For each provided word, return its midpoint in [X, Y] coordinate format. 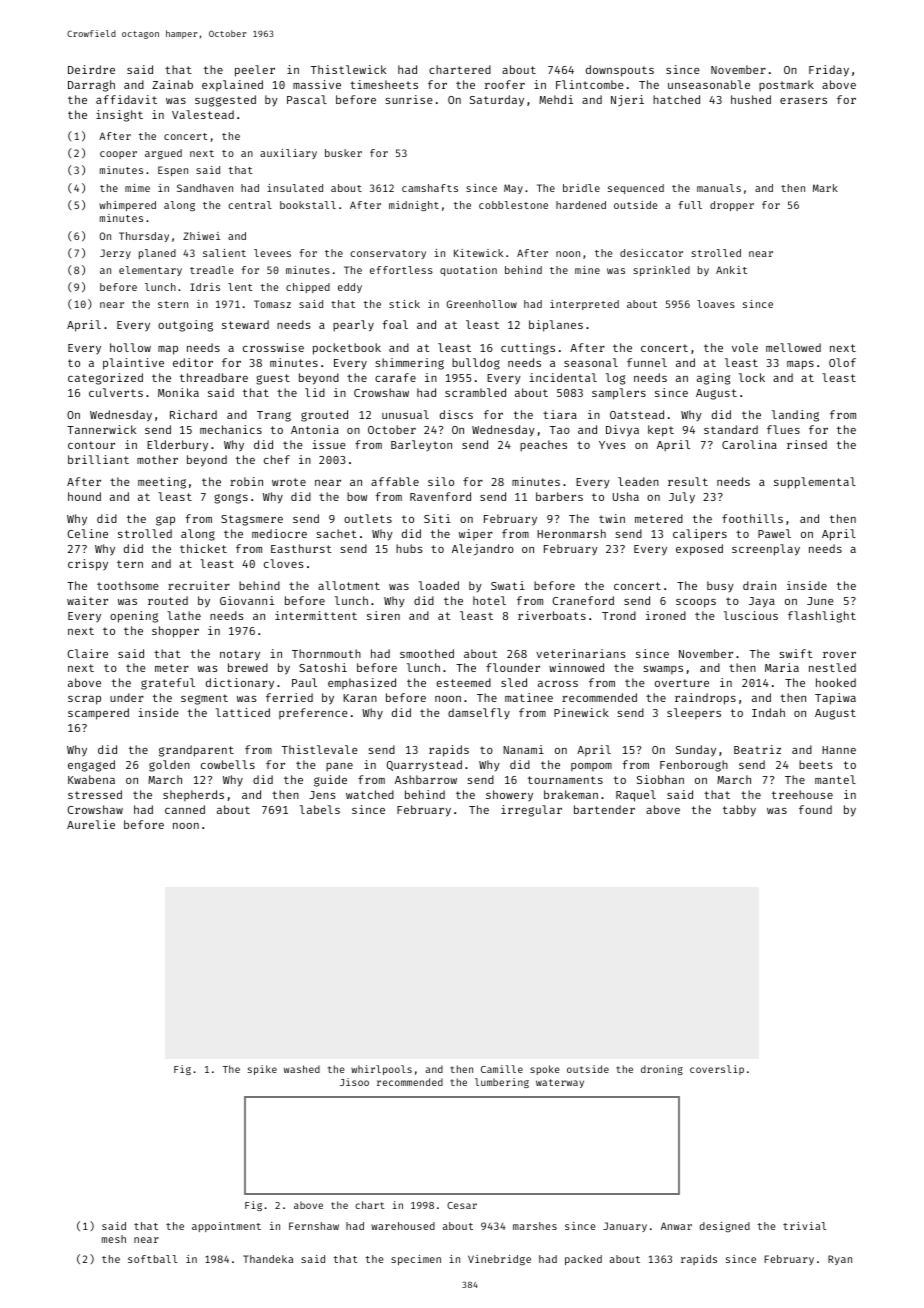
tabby [739, 811]
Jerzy [115, 254]
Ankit [731, 270]
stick [404, 304]
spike [262, 1070]
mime [137, 188]
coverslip [717, 1070]
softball [152, 1259]
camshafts [430, 188]
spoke [545, 1070]
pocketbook [347, 349]
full [690, 205]
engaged [91, 766]
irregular [531, 811]
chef [277, 459]
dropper [732, 206]
